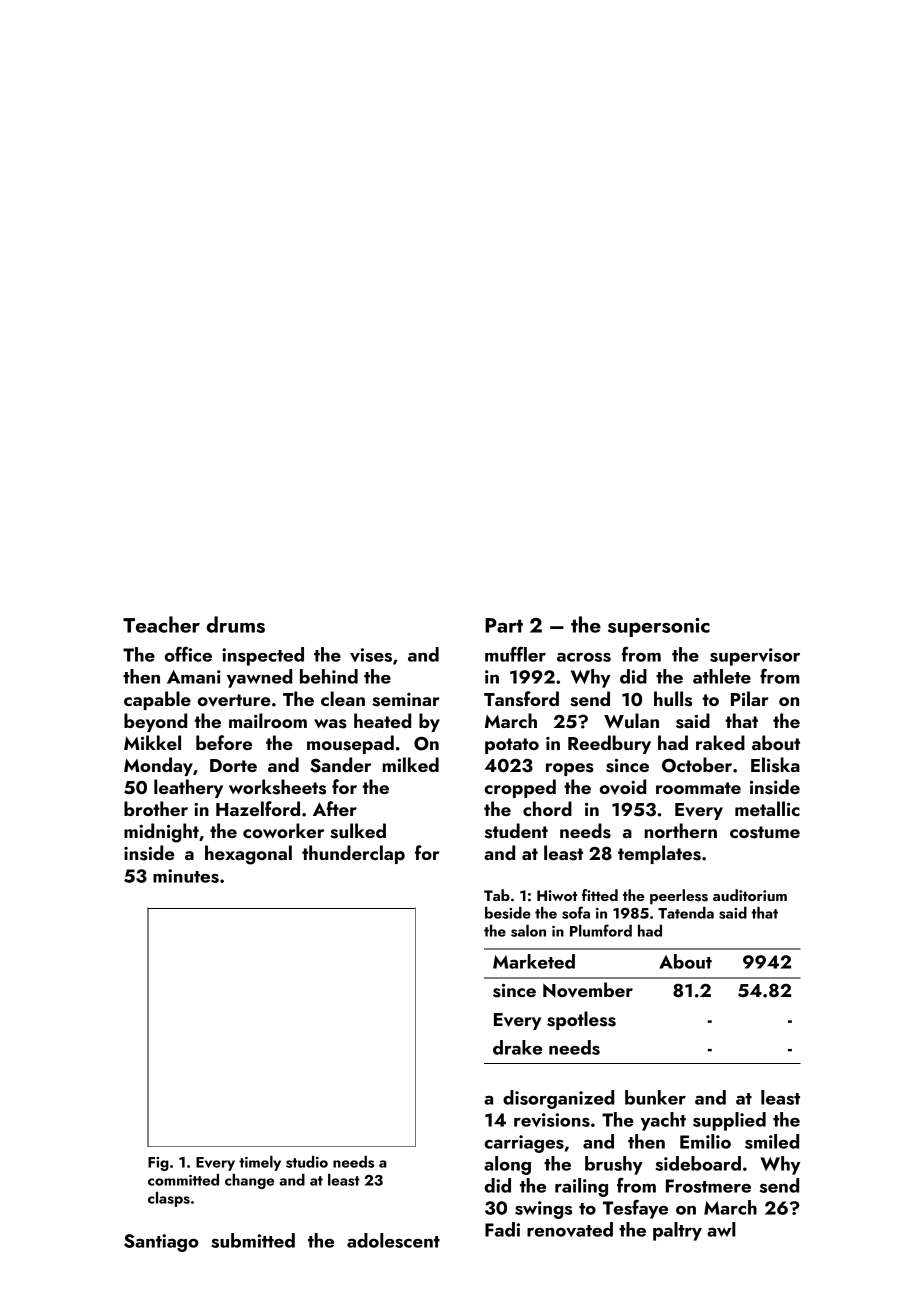 The height and width of the page is (1314, 924). I want to click on minutes, so click(186, 876).
